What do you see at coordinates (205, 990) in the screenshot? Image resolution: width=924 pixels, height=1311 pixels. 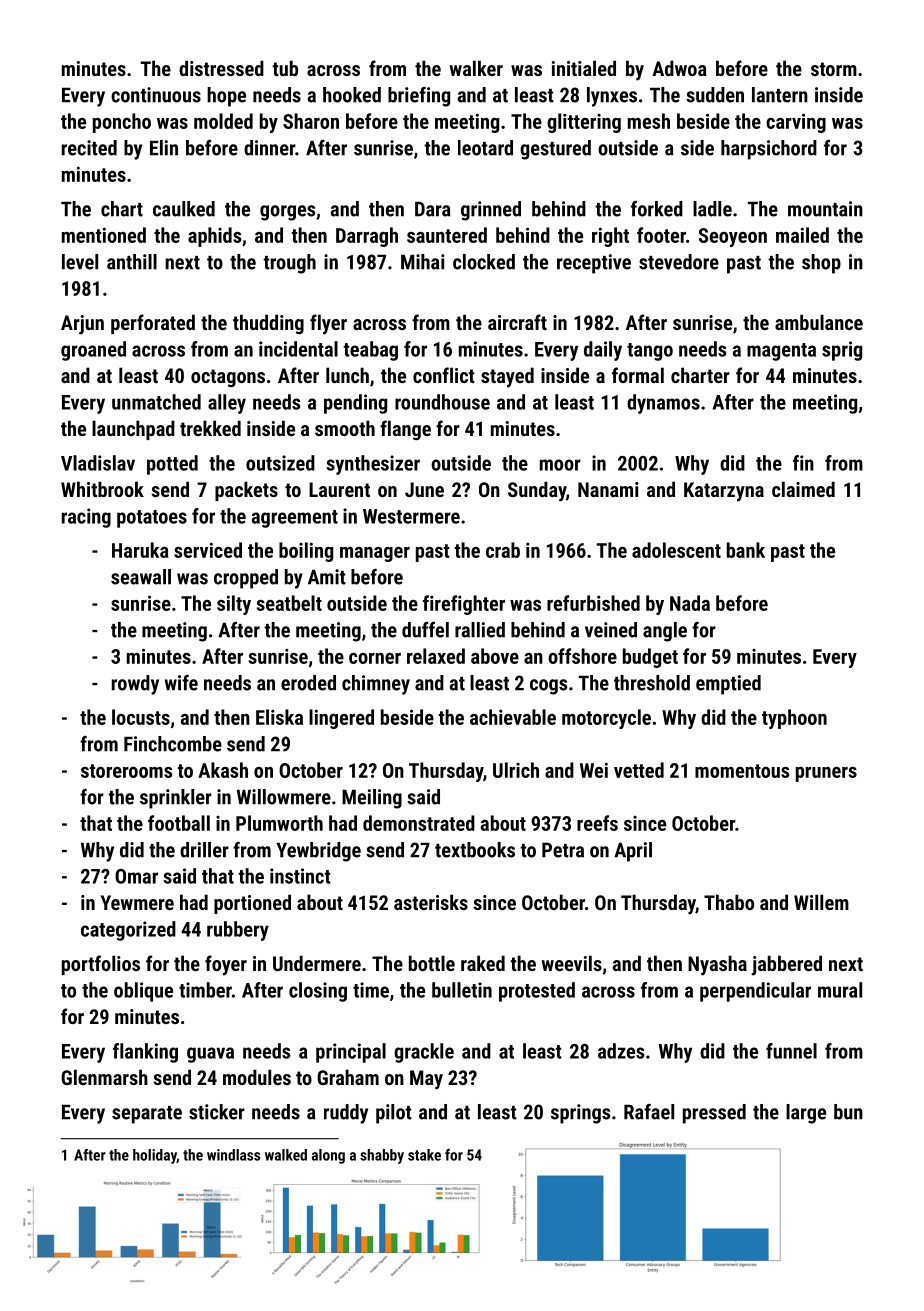 I see `timber` at bounding box center [205, 990].
